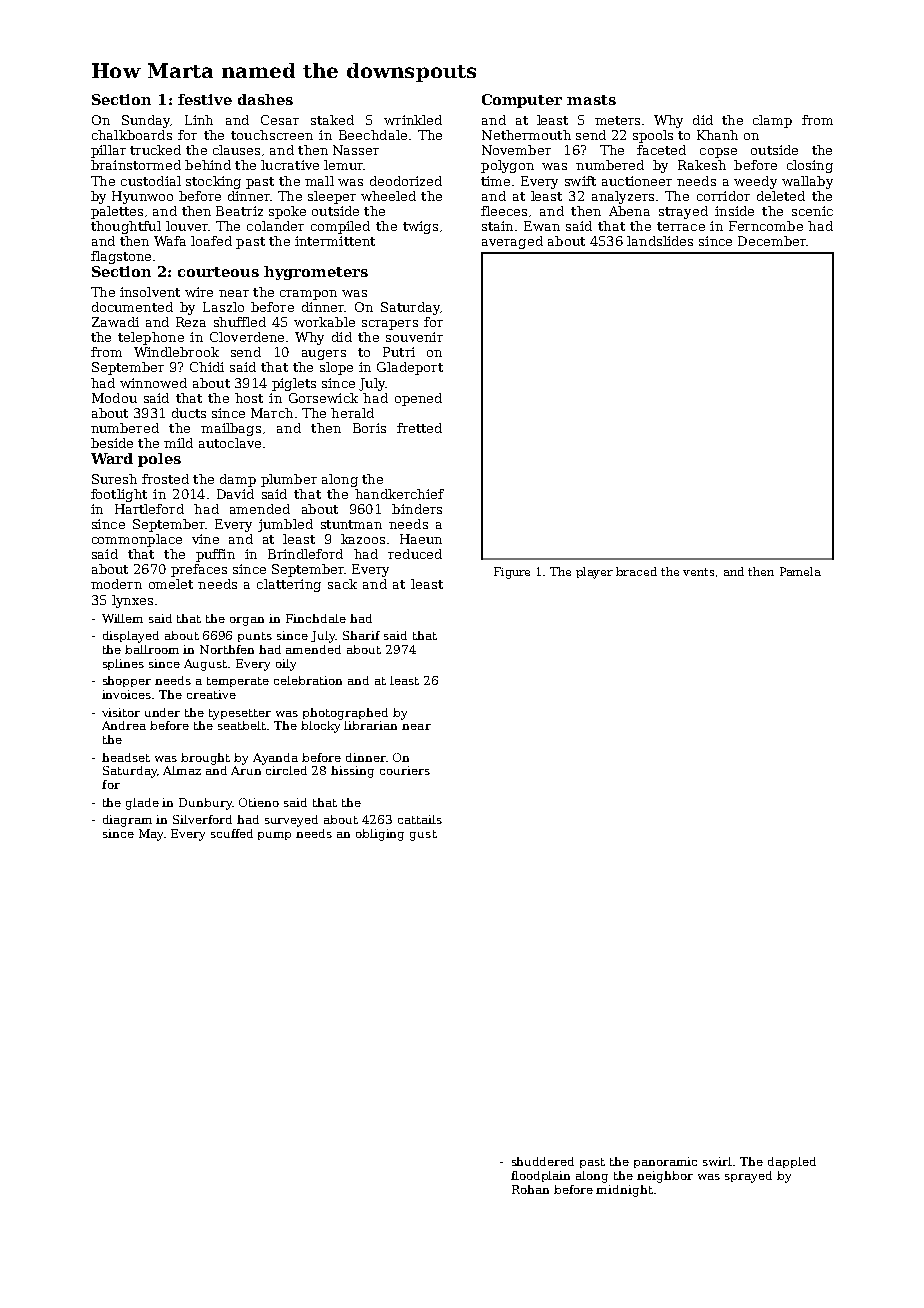 The image size is (924, 1308). Describe the element at coordinates (146, 121) in the screenshot. I see `Sunday` at that location.
